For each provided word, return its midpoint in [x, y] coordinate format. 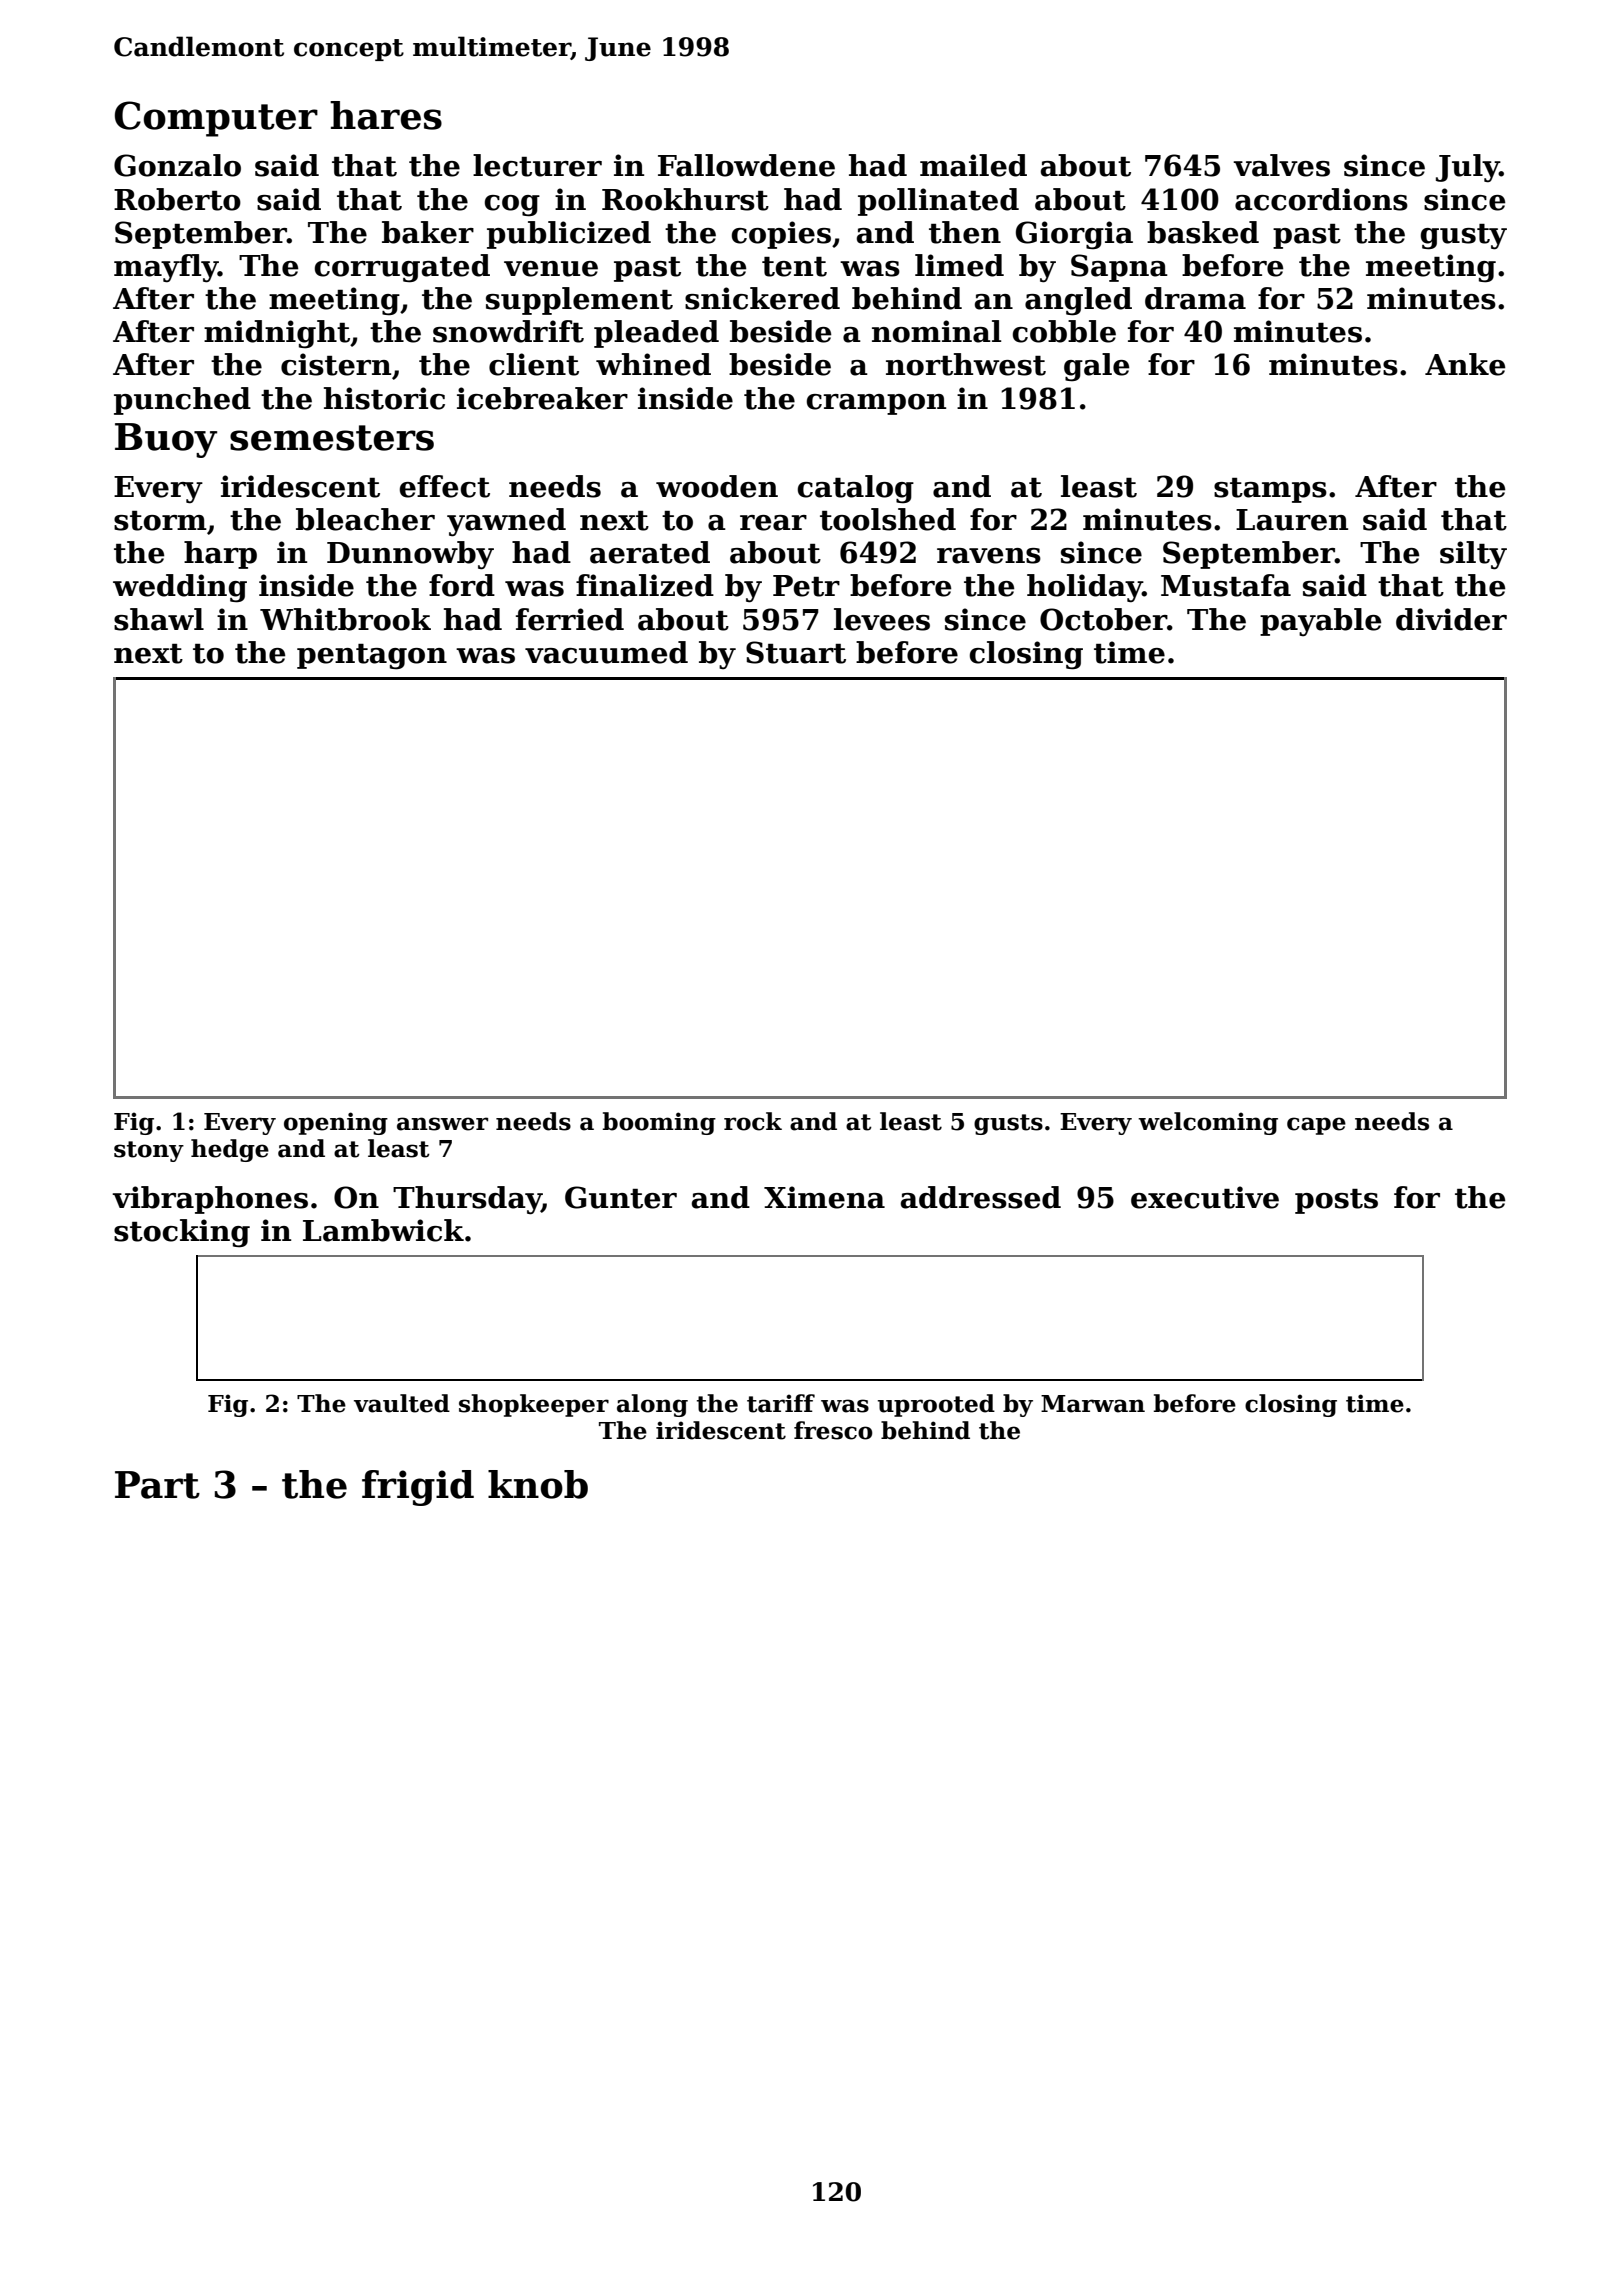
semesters [332, 438]
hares [386, 115]
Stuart [796, 652]
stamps [1270, 490]
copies [781, 235]
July [1468, 168]
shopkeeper [534, 1405]
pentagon [372, 657]
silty [1473, 555]
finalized [645, 585]
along [652, 1405]
